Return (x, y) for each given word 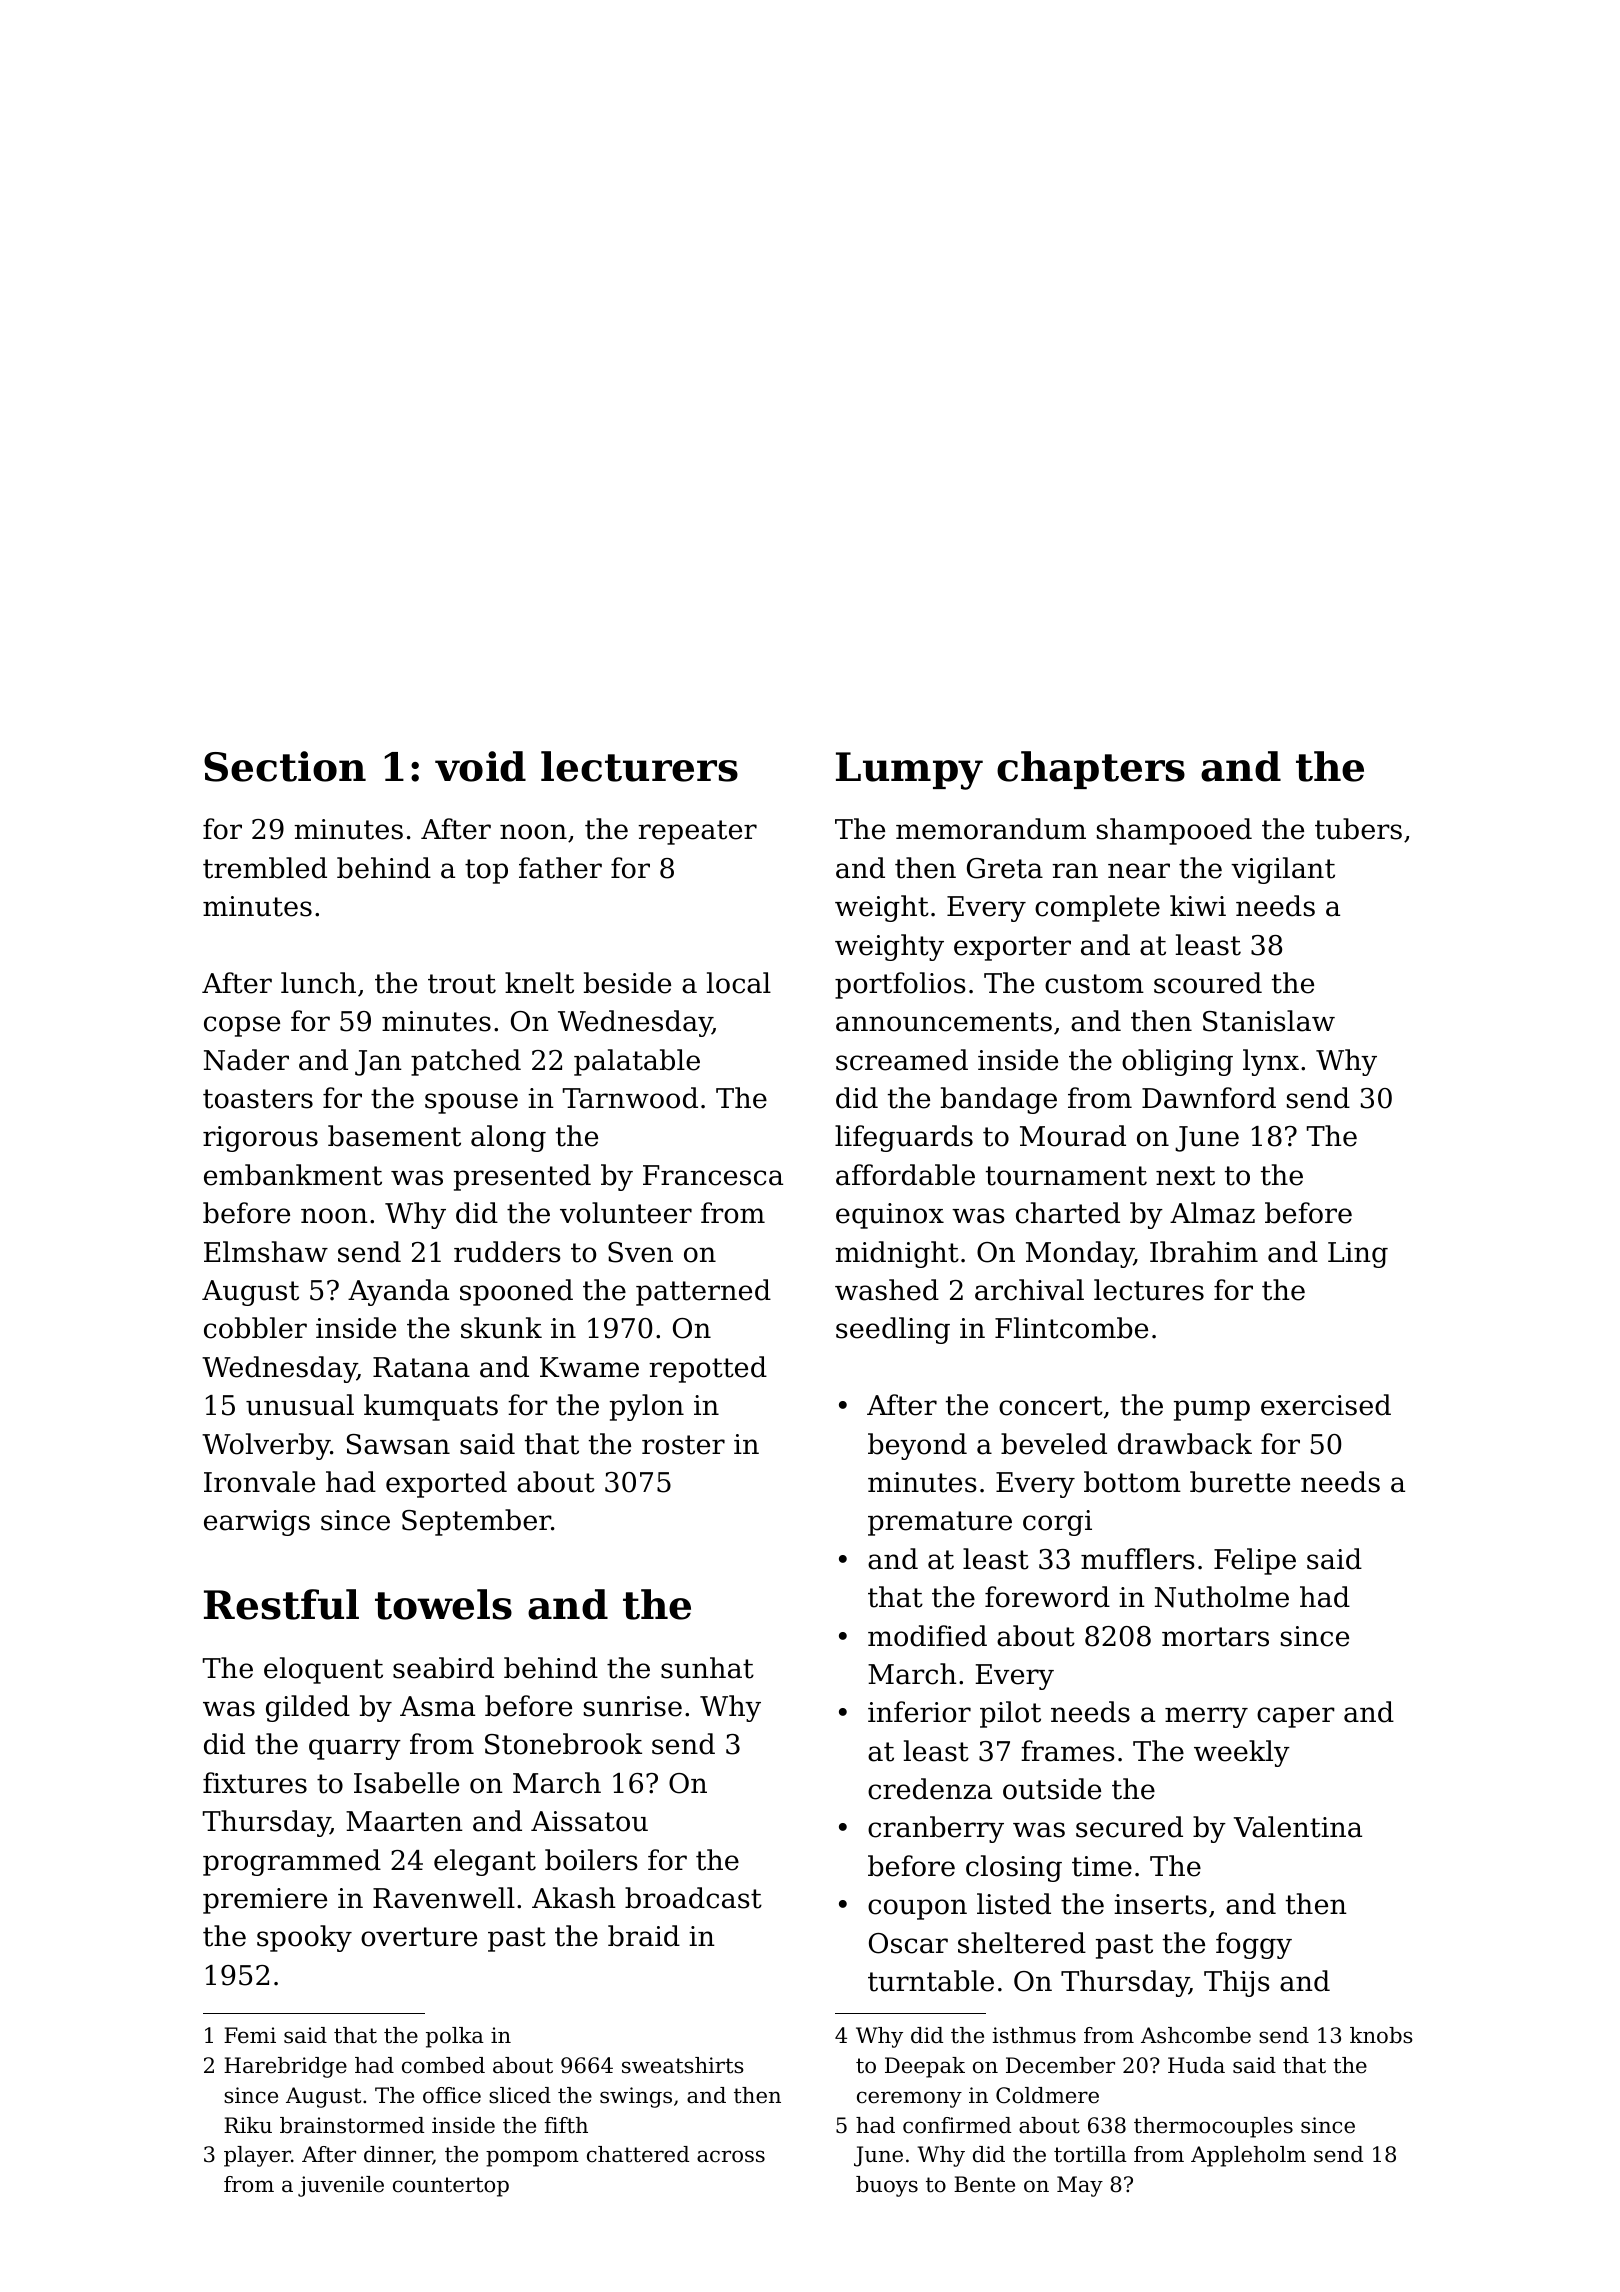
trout (462, 984)
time (1102, 1866)
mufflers (1138, 1559)
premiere (265, 1901)
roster (683, 1445)
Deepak (925, 2067)
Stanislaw (1269, 1021)
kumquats (431, 1407)
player (257, 2156)
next (1185, 1176)
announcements (944, 1022)
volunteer (626, 1213)
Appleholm (1248, 2156)
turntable (931, 1981)
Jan (378, 1063)
